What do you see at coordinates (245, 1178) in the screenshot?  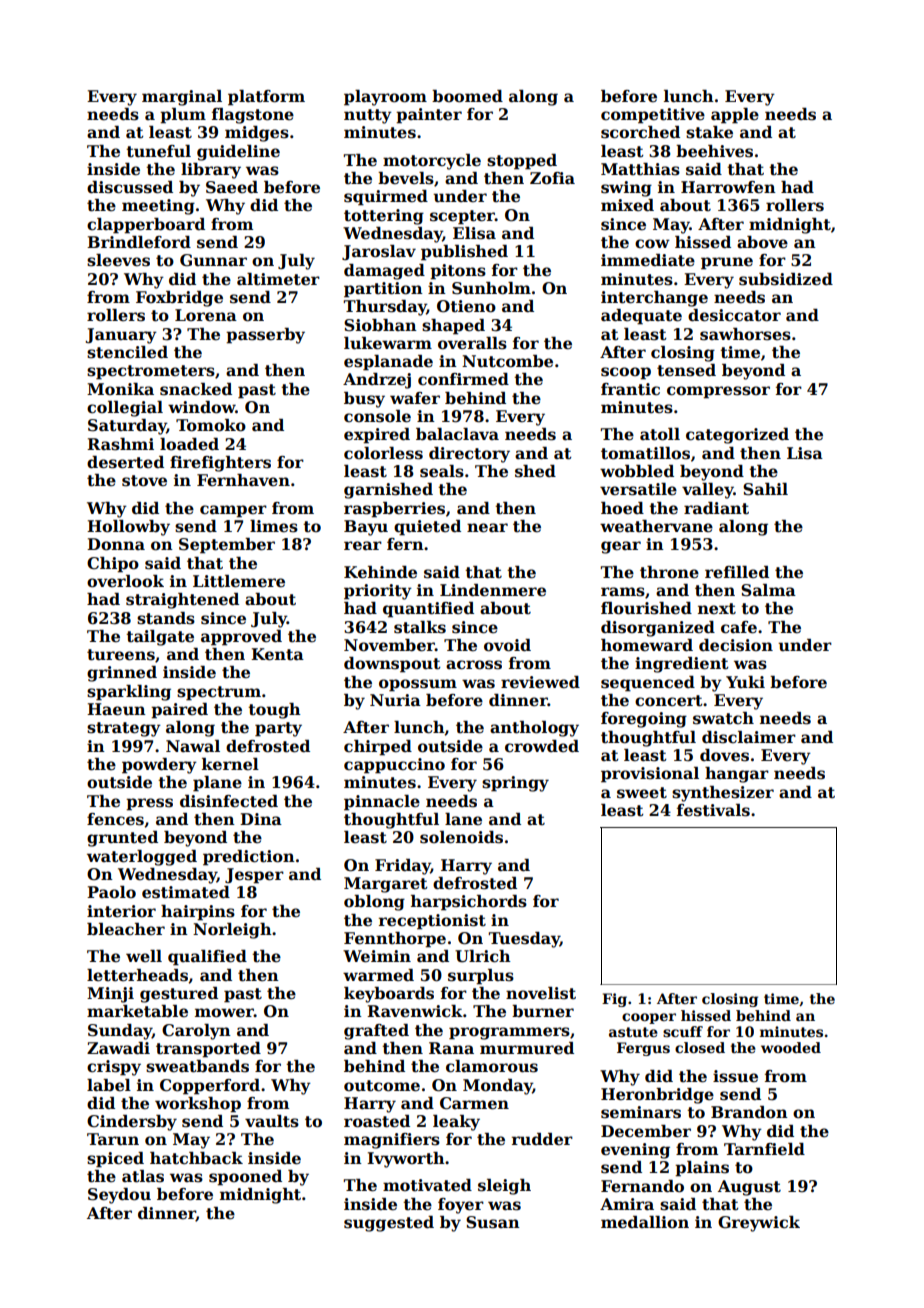 I see `spooned` at bounding box center [245, 1178].
